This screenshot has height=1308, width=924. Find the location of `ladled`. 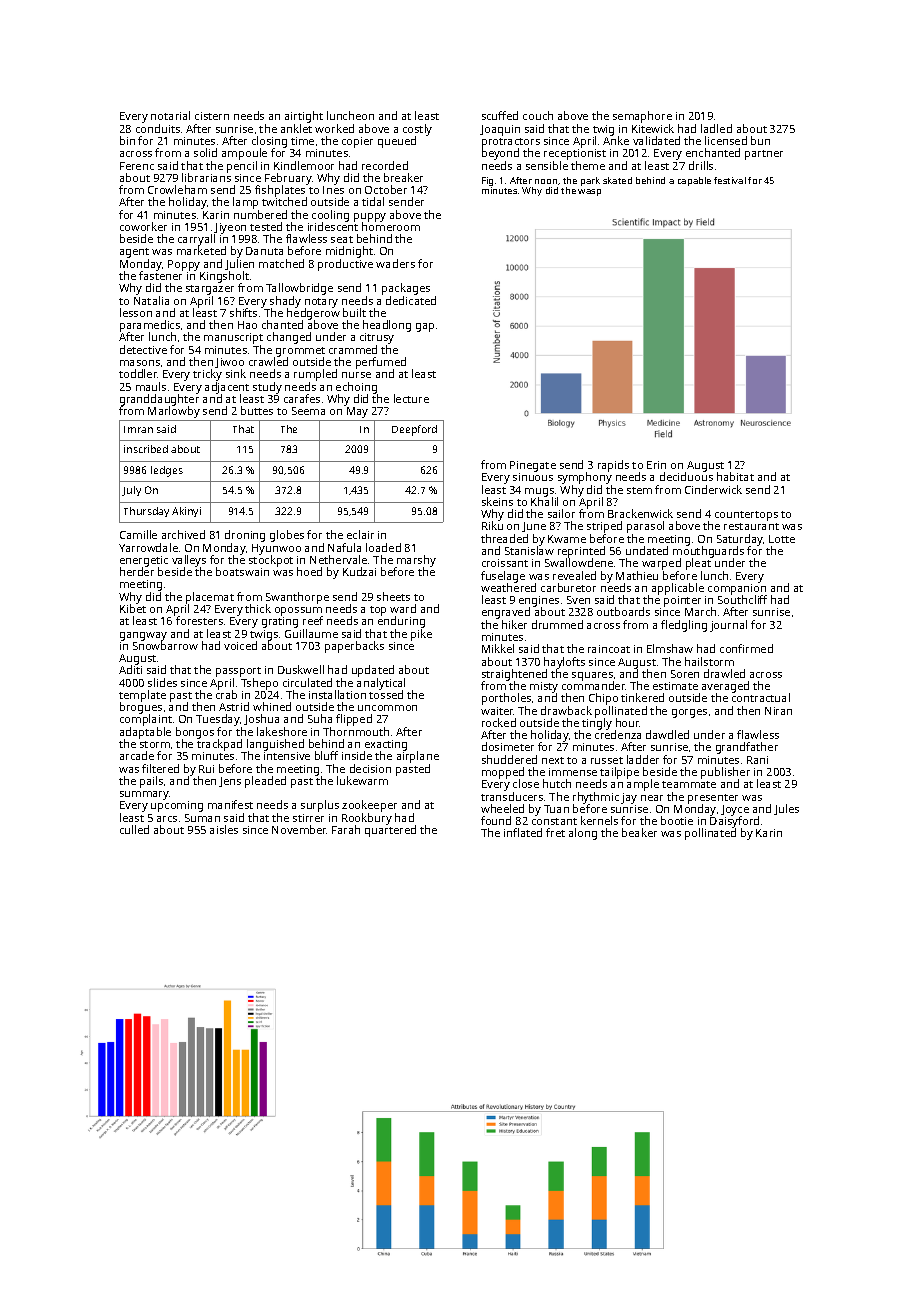

ladled is located at coordinates (716, 128).
